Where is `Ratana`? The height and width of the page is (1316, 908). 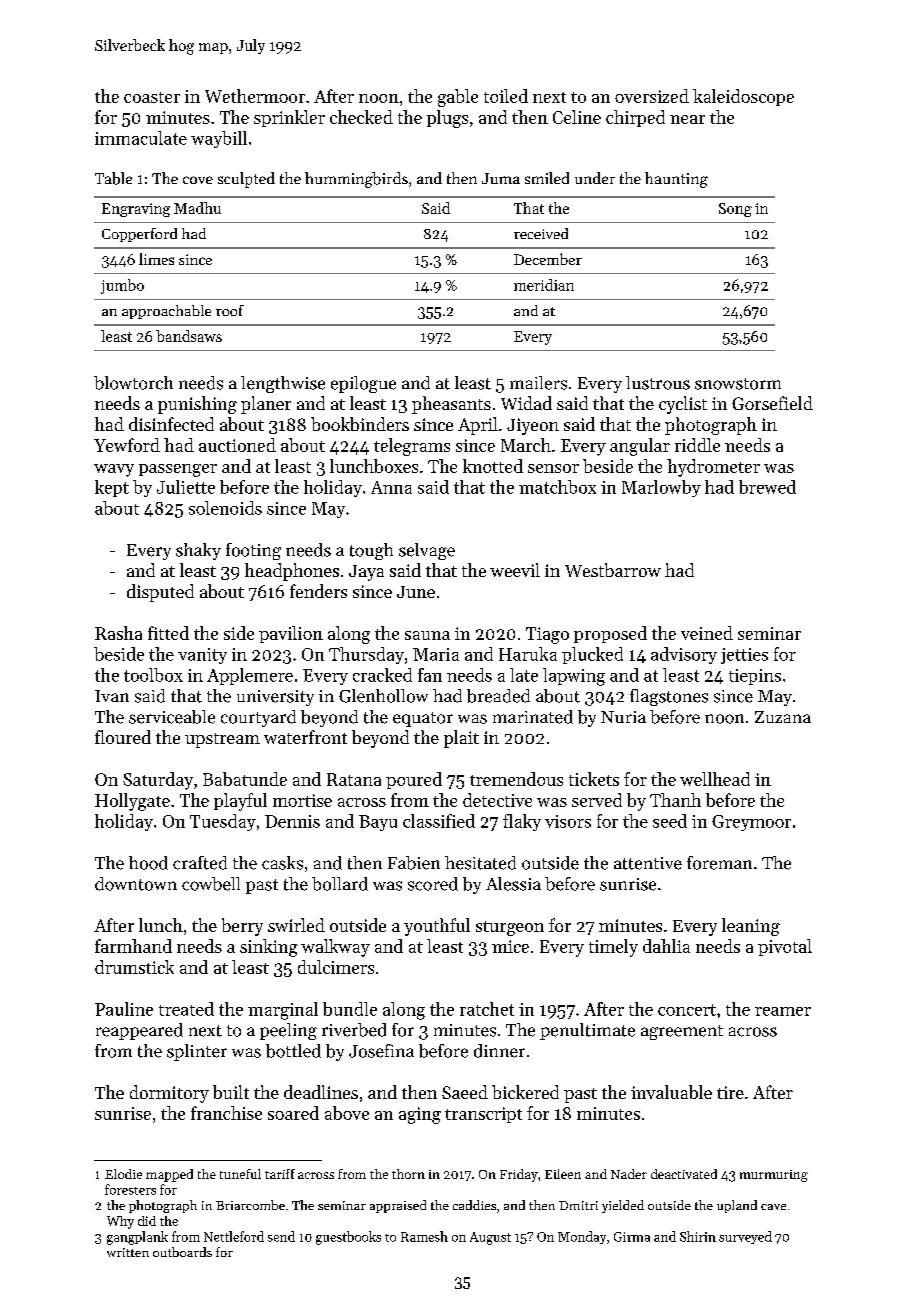 Ratana is located at coordinates (354, 779).
